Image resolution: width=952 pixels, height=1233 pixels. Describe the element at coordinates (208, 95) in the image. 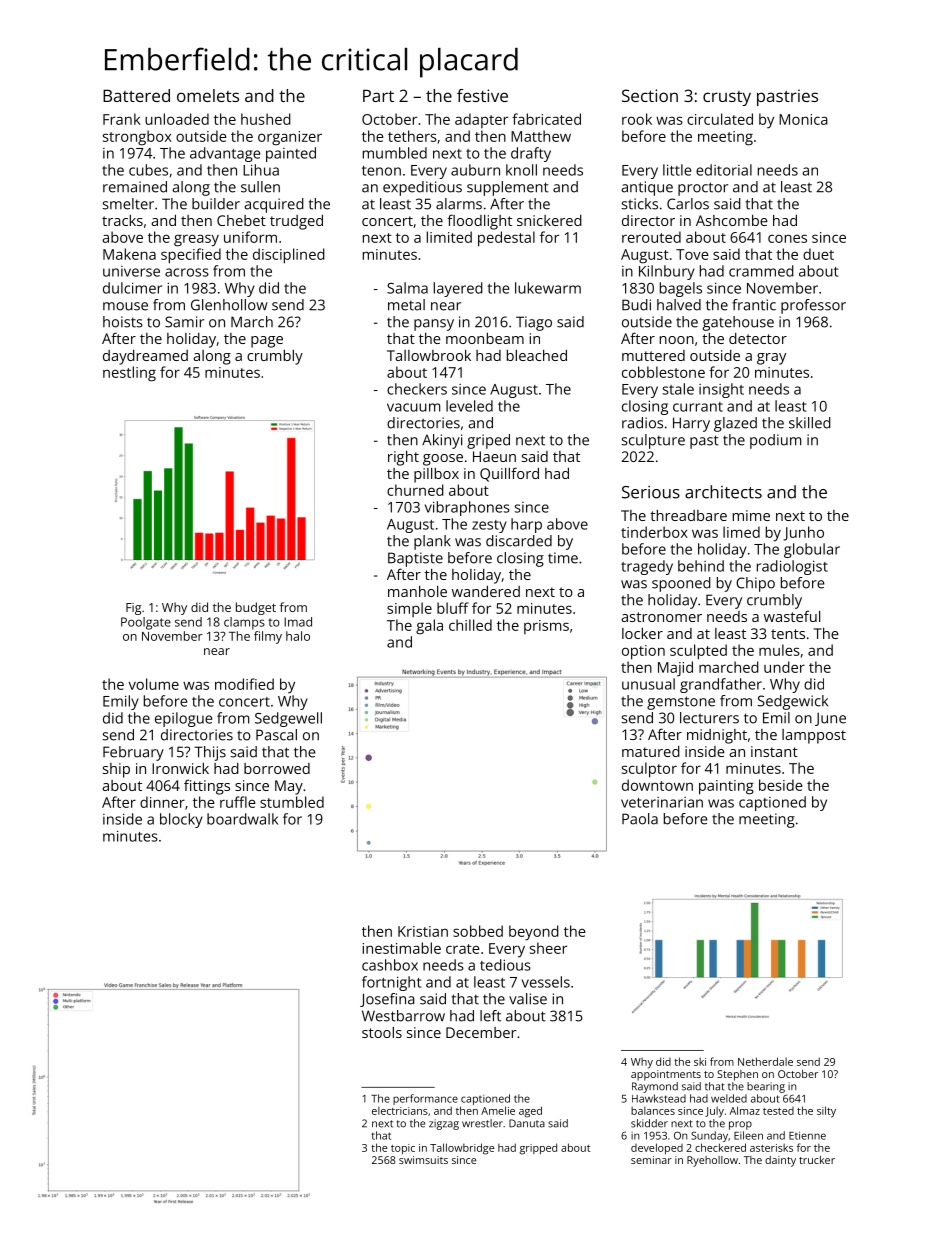

I see `omelets` at that location.
